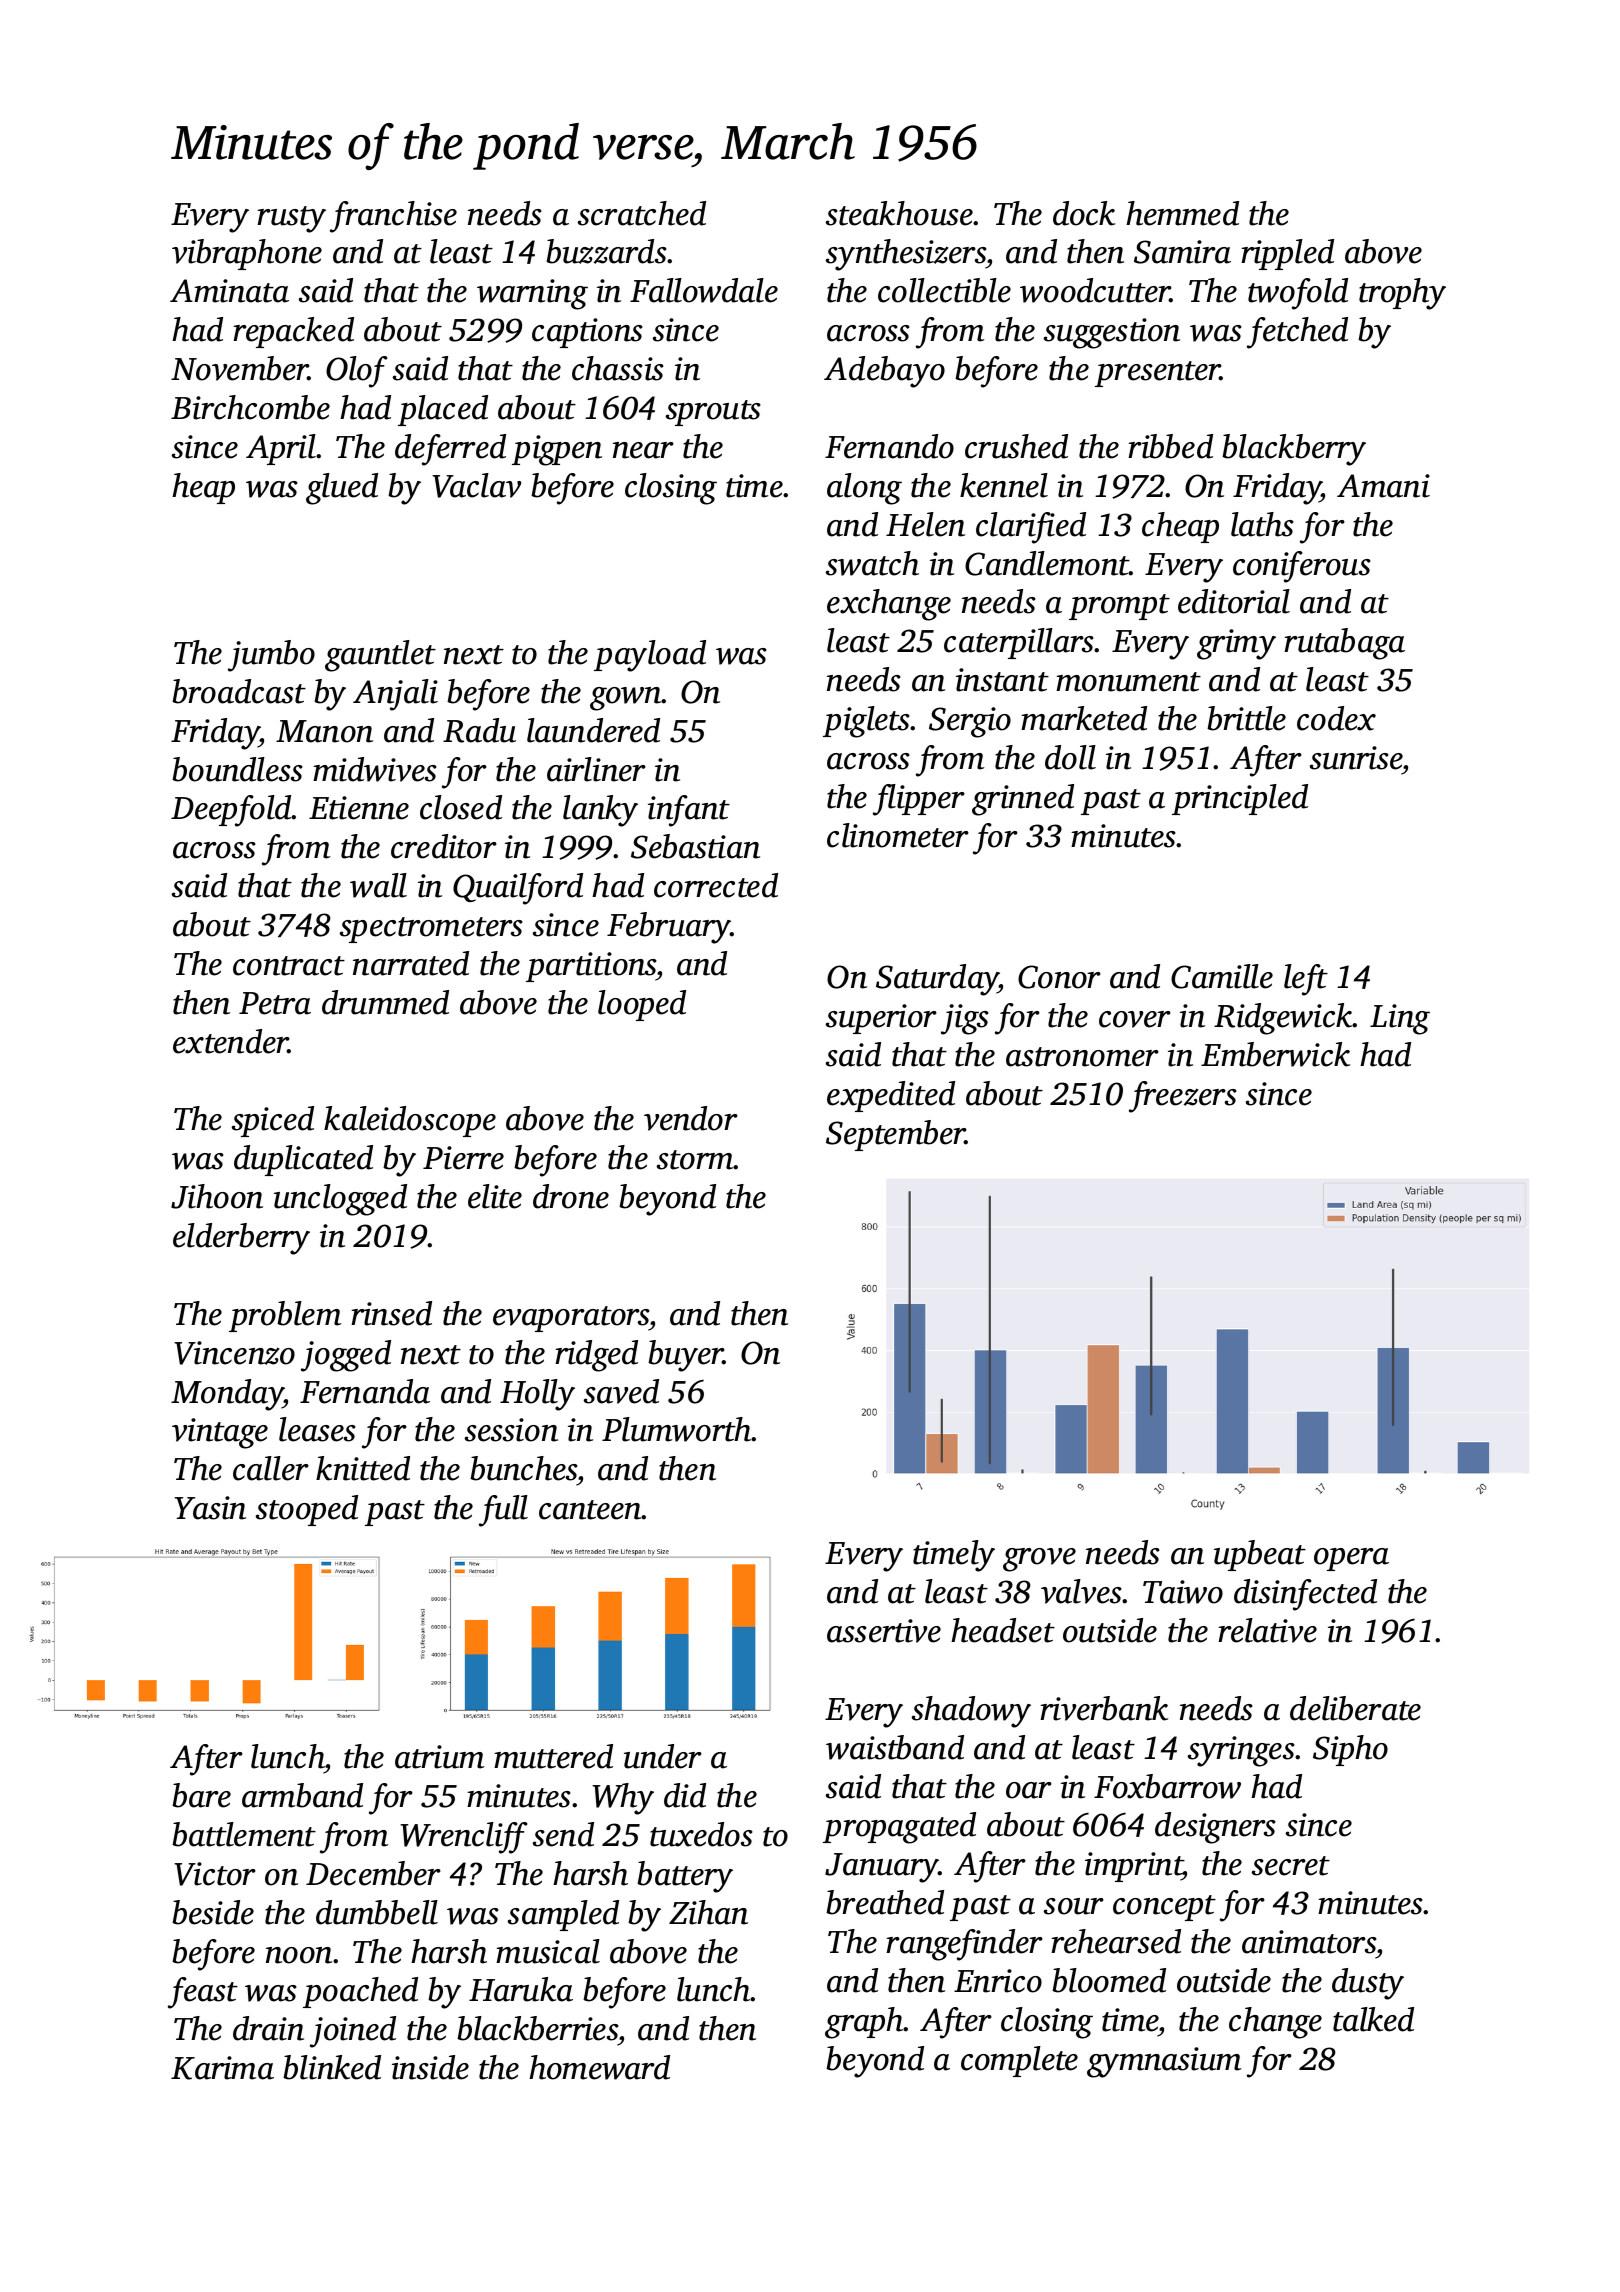  I want to click on Amani, so click(1383, 486).
